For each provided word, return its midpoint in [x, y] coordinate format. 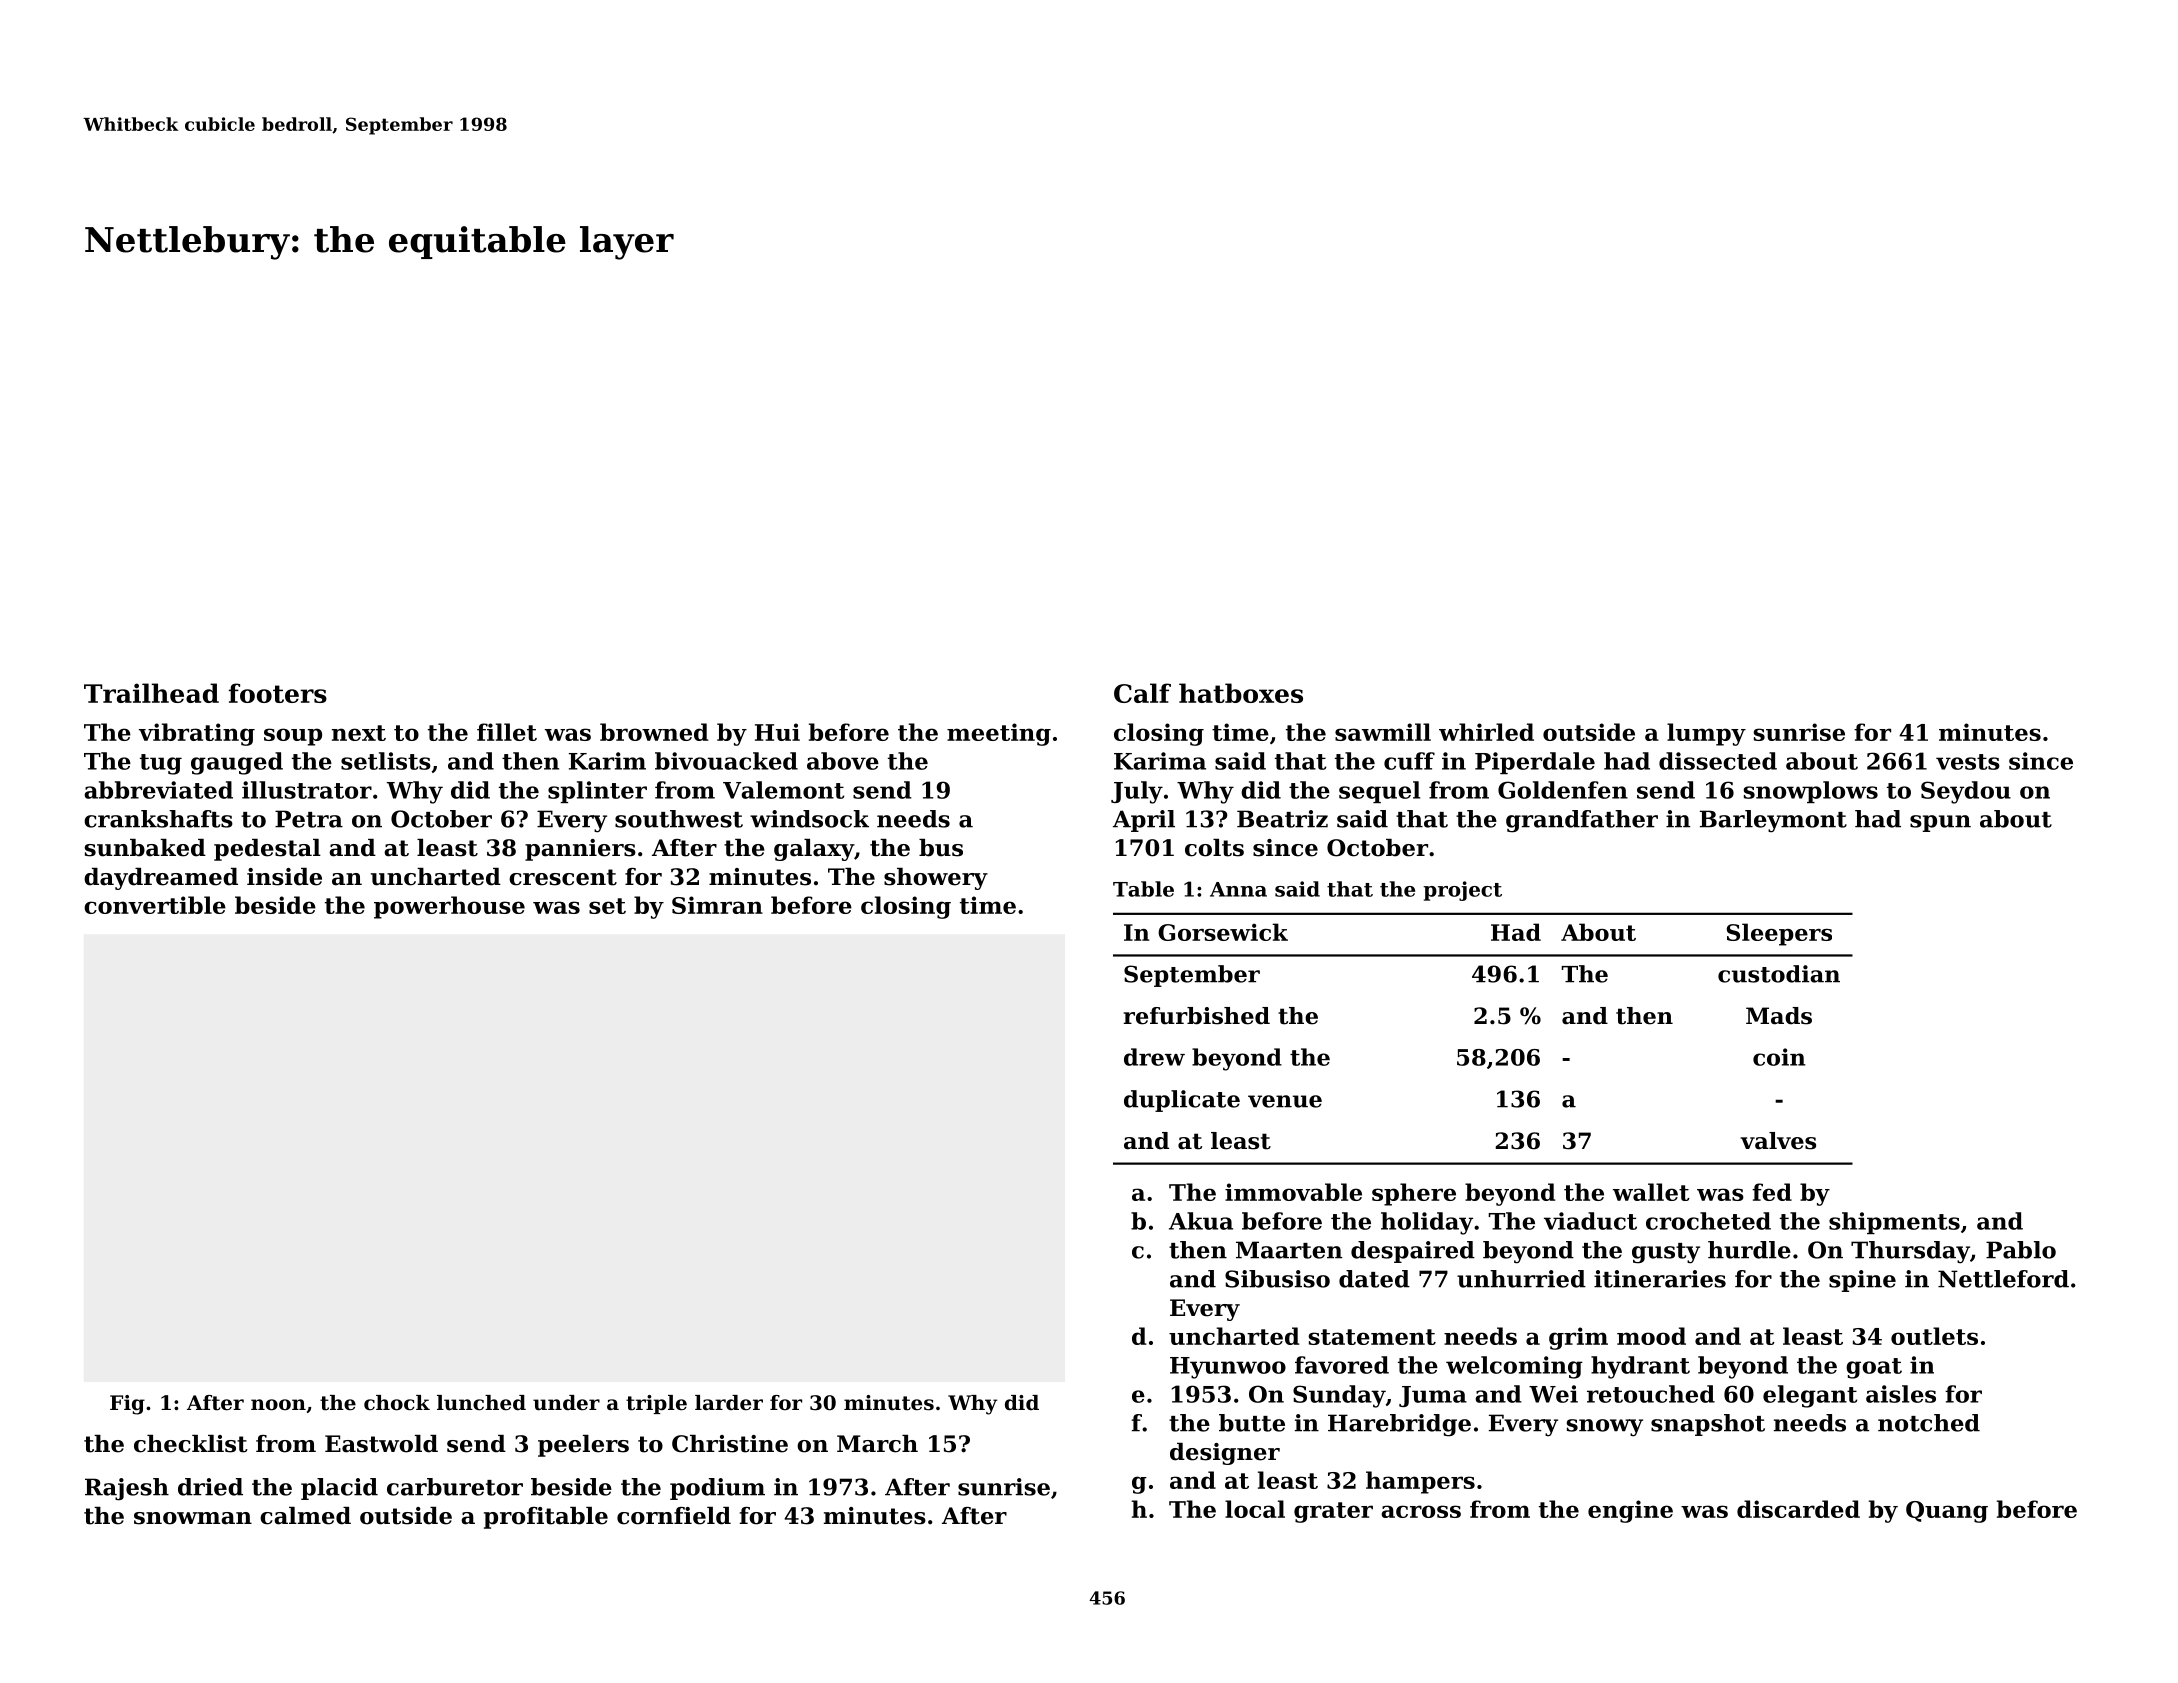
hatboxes [1241, 693]
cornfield [674, 1516]
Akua [1201, 1221]
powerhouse [449, 907]
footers [278, 693]
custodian [1779, 974]
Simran [717, 905]
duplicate [1182, 1101]
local [1255, 1509]
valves [1778, 1141]
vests [1968, 762]
